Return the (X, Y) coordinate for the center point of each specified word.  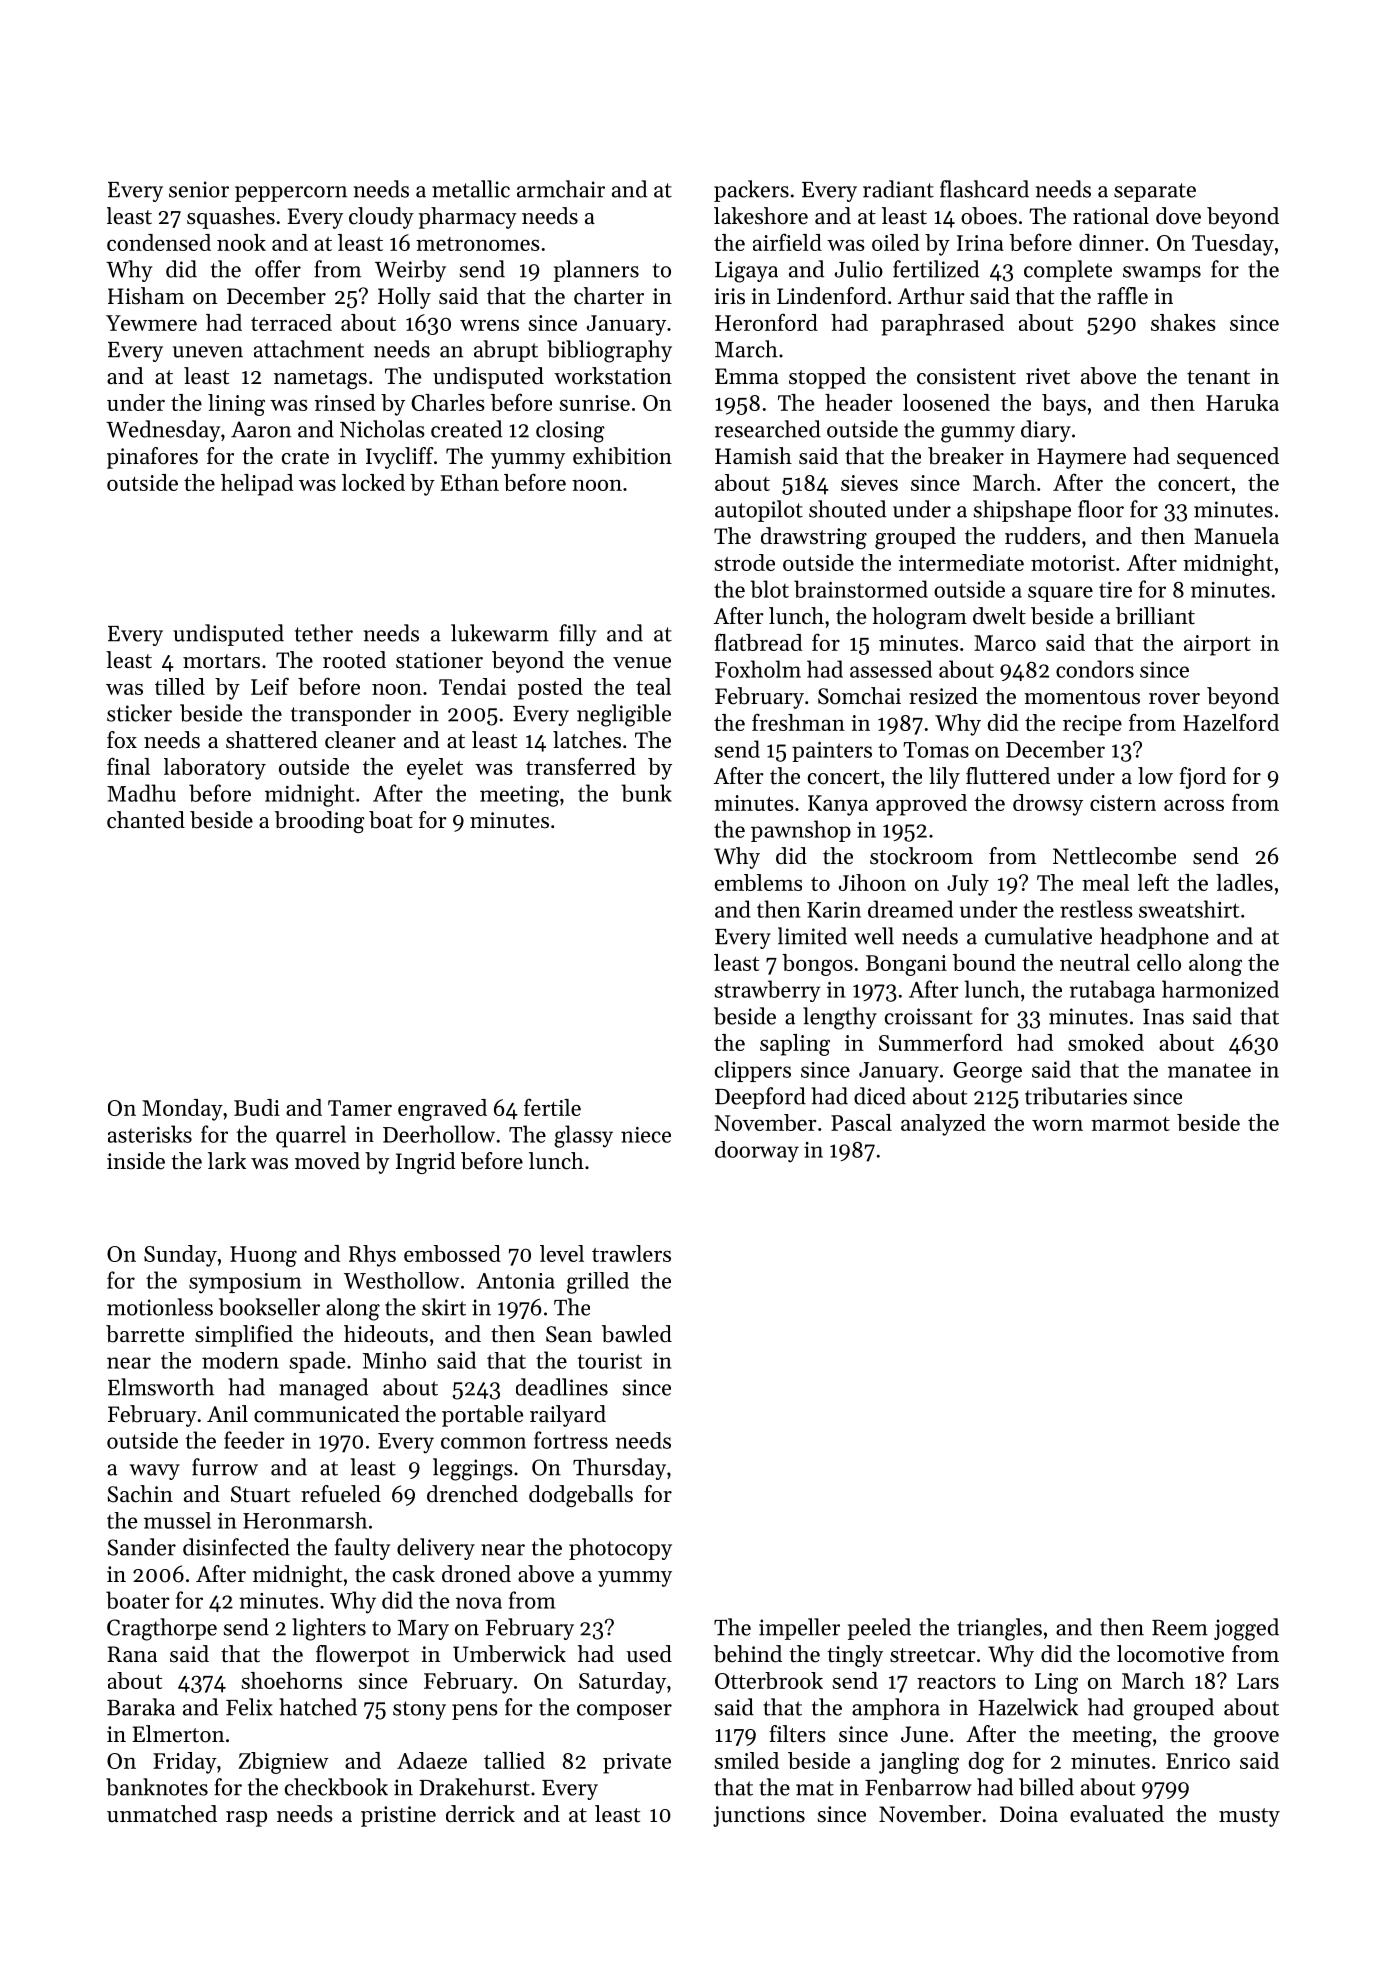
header (858, 402)
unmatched (162, 1814)
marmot (1130, 1124)
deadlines (562, 1387)
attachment (309, 349)
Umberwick (509, 1654)
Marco (1005, 643)
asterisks (150, 1134)
